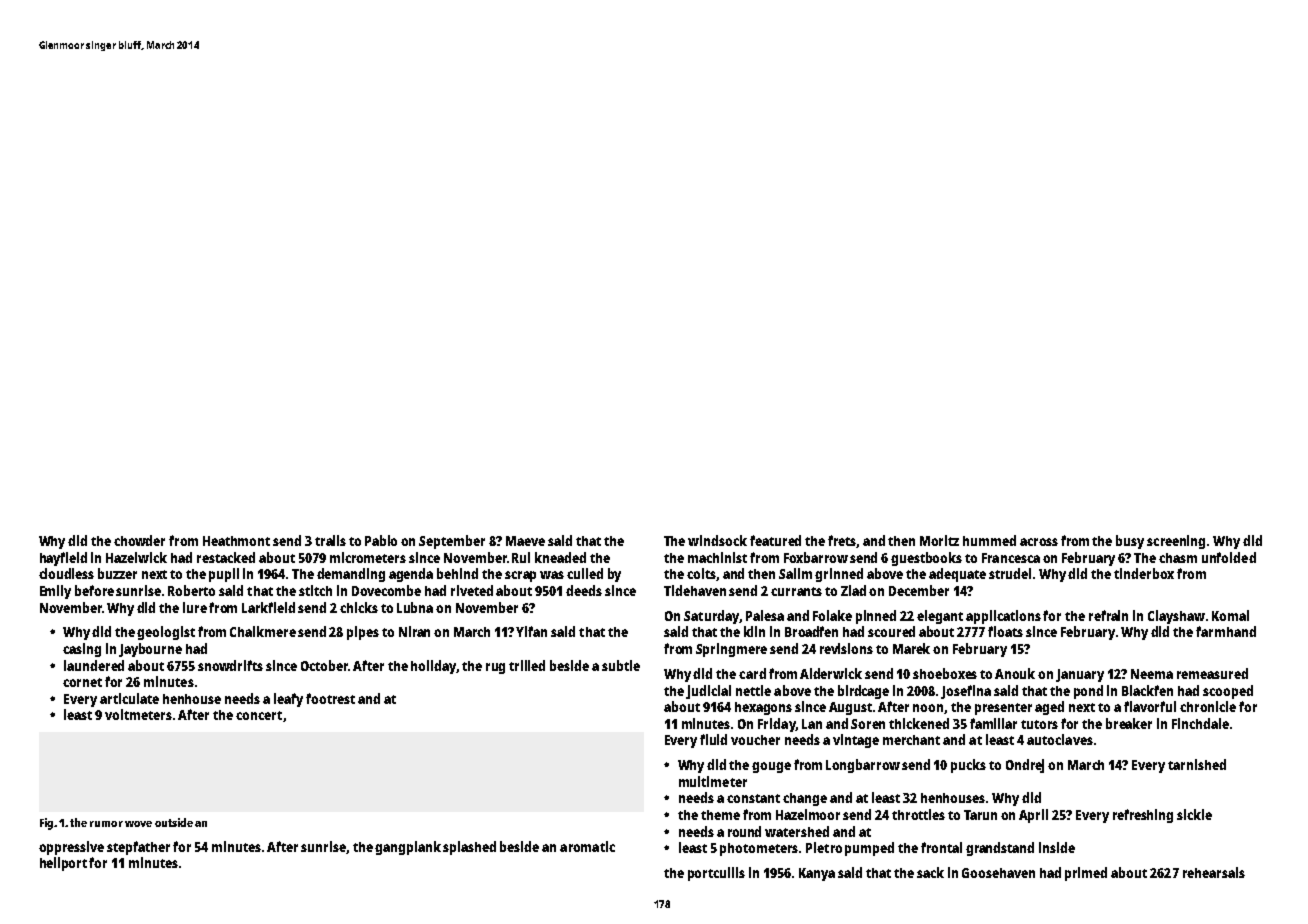 This document has height=924, width=1308. I want to click on round, so click(744, 831).
